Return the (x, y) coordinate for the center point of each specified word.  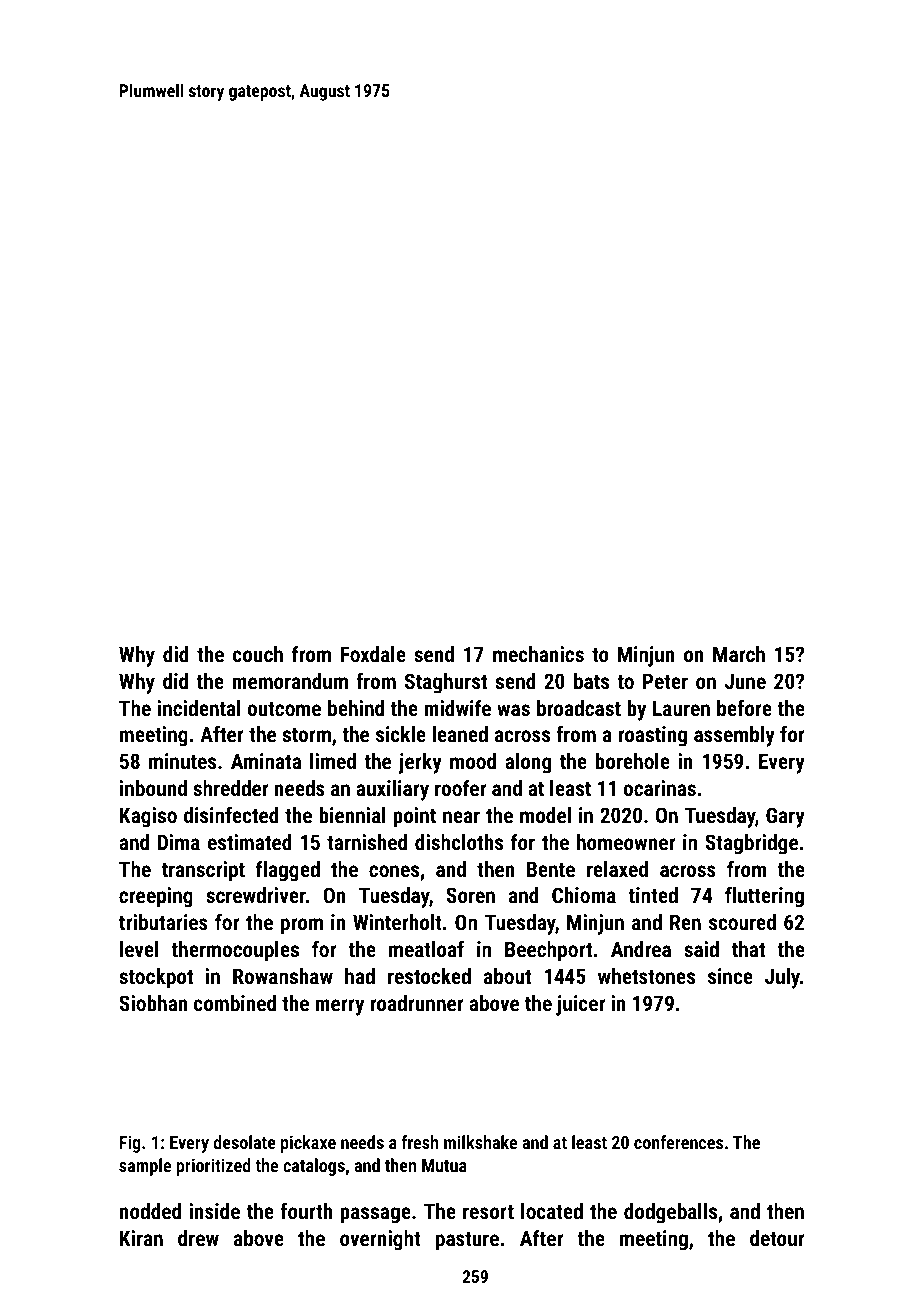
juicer (580, 1005)
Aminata (266, 761)
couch (258, 654)
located (552, 1211)
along (528, 763)
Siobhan (153, 1003)
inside (214, 1211)
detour (777, 1238)
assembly (734, 736)
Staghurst (446, 683)
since (730, 976)
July (782, 978)
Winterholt (397, 922)
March (739, 654)
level (139, 949)
